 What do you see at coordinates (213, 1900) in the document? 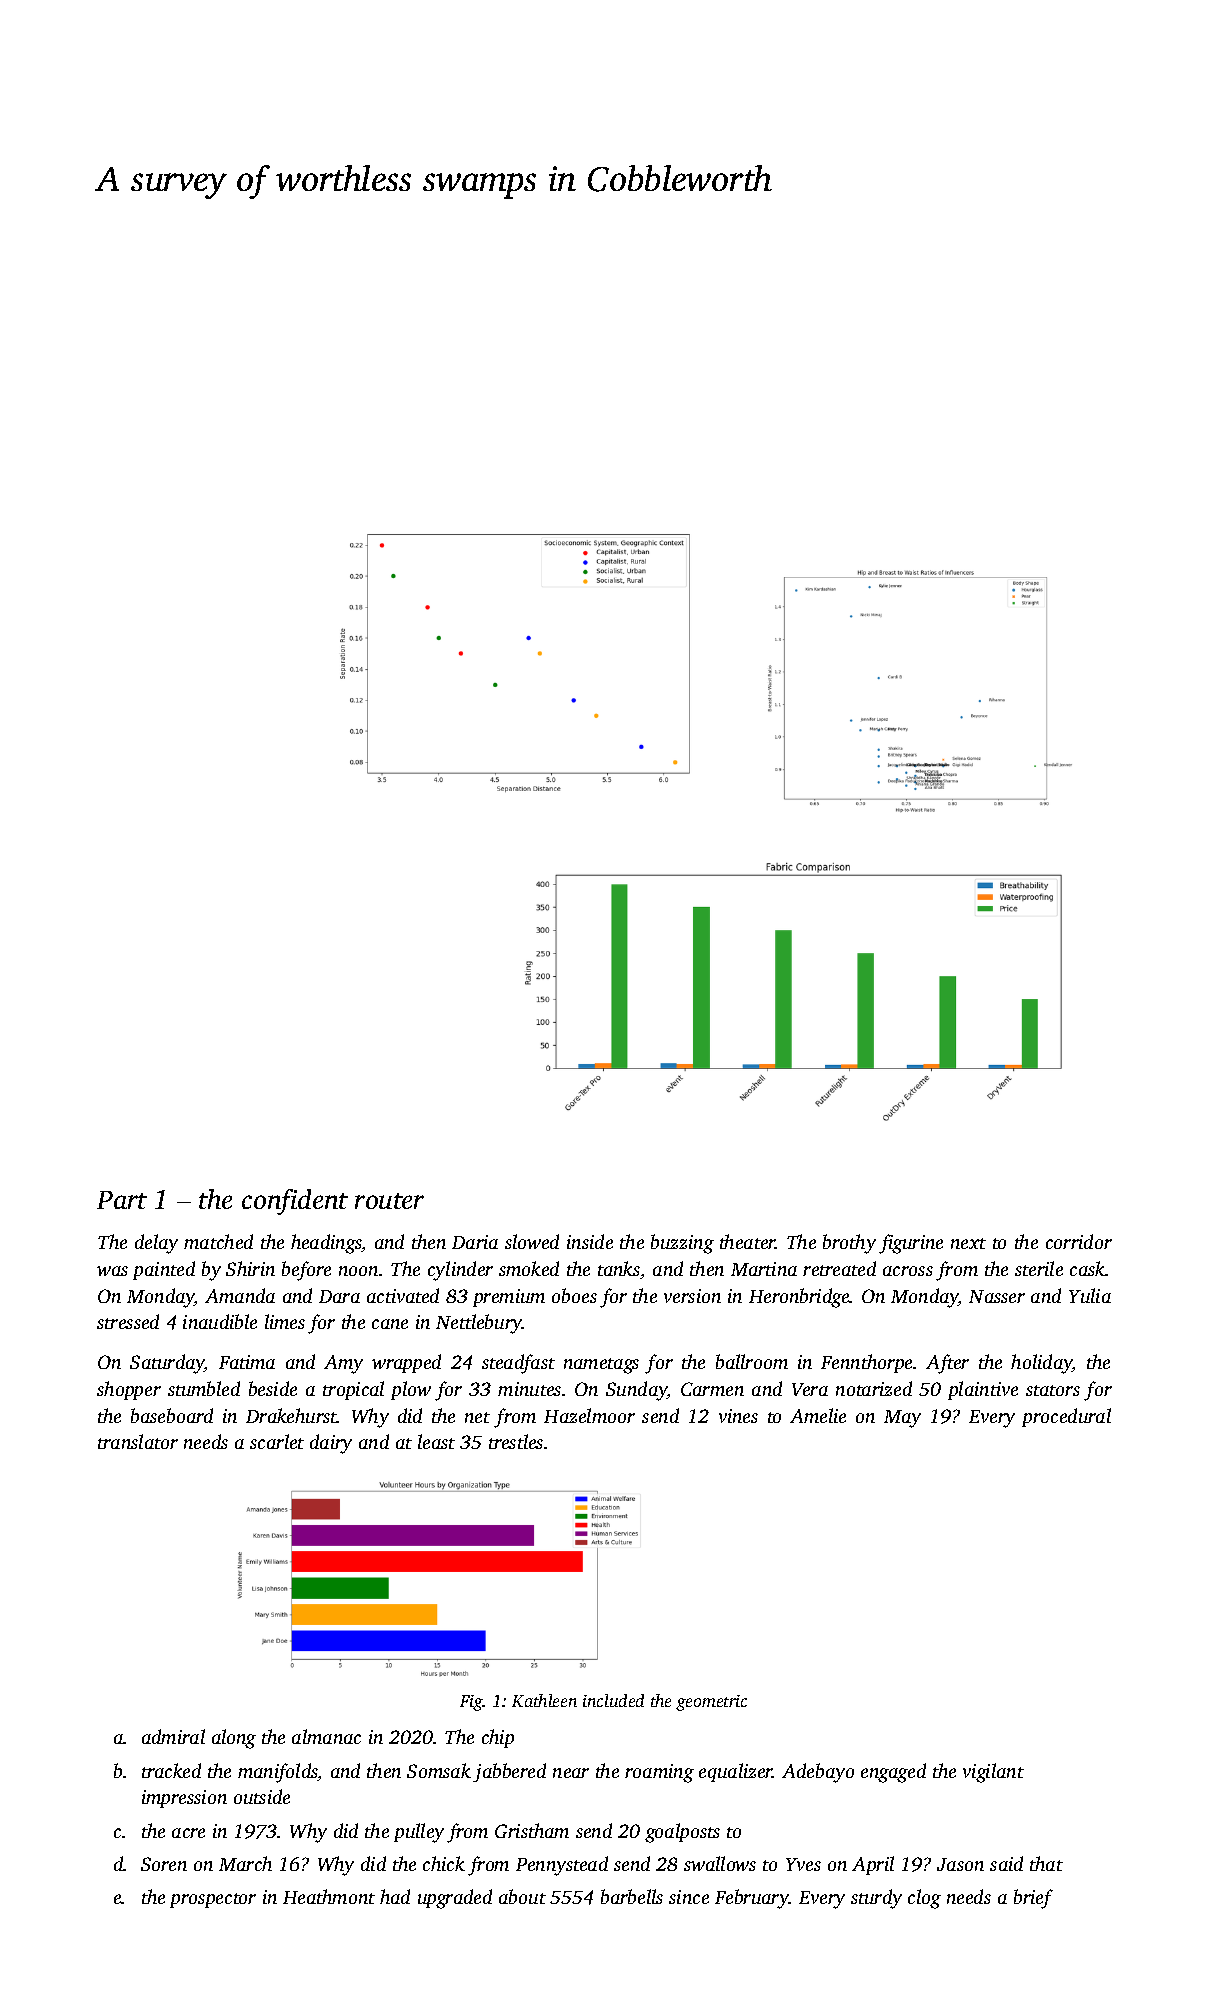
I see `prospector` at bounding box center [213, 1900].
